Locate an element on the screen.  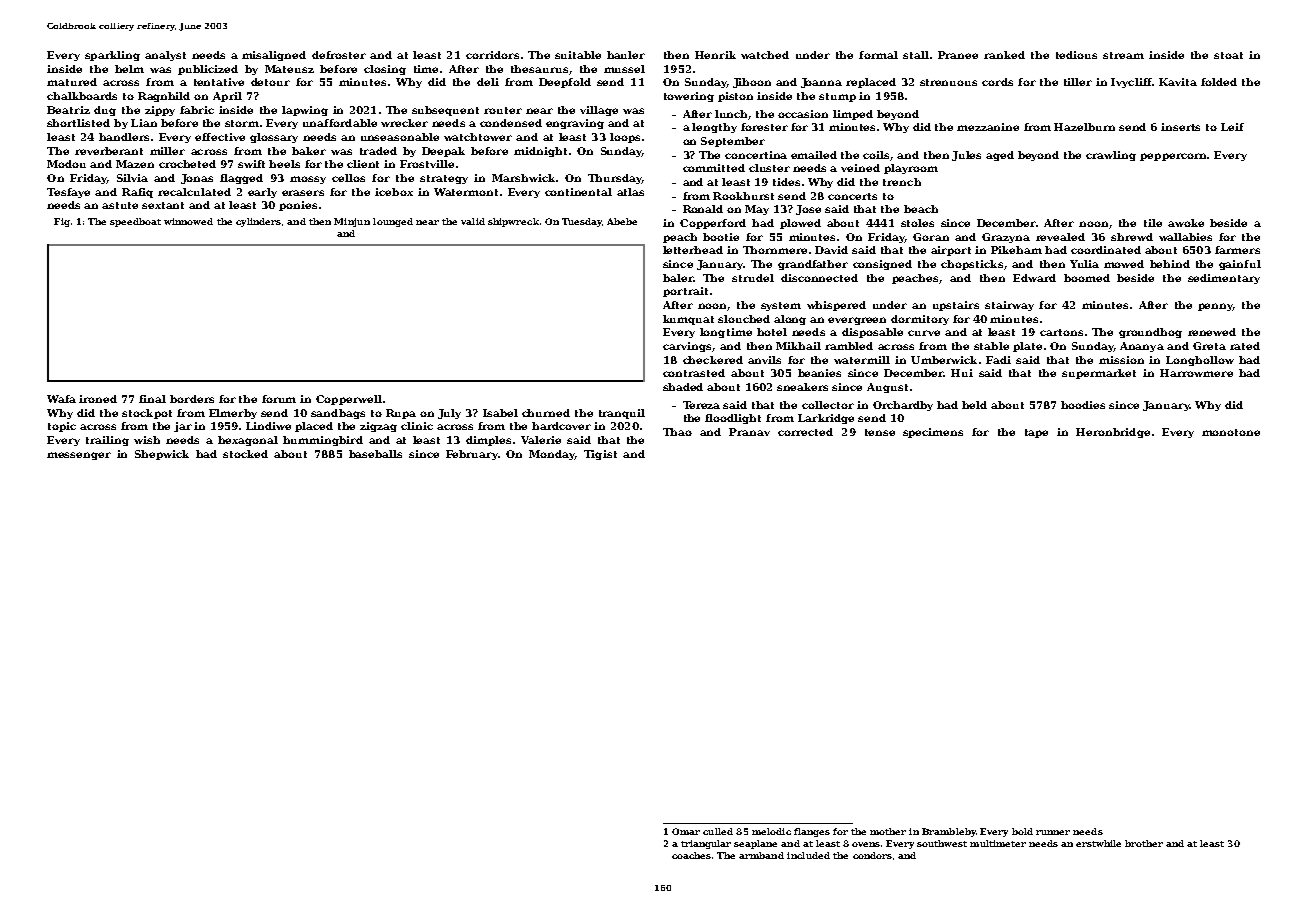
culled is located at coordinates (718, 831).
